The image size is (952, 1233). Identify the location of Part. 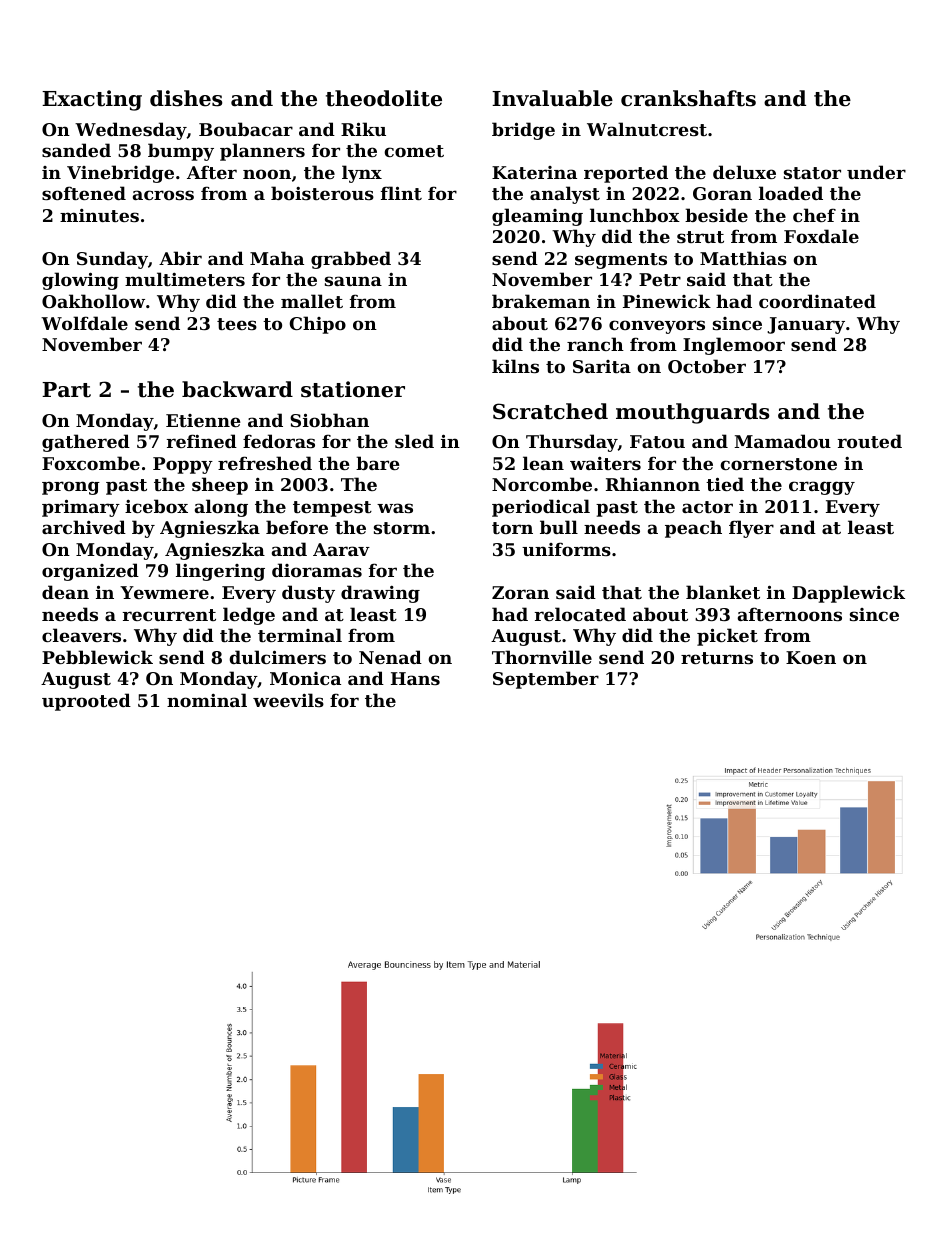
(66, 390).
